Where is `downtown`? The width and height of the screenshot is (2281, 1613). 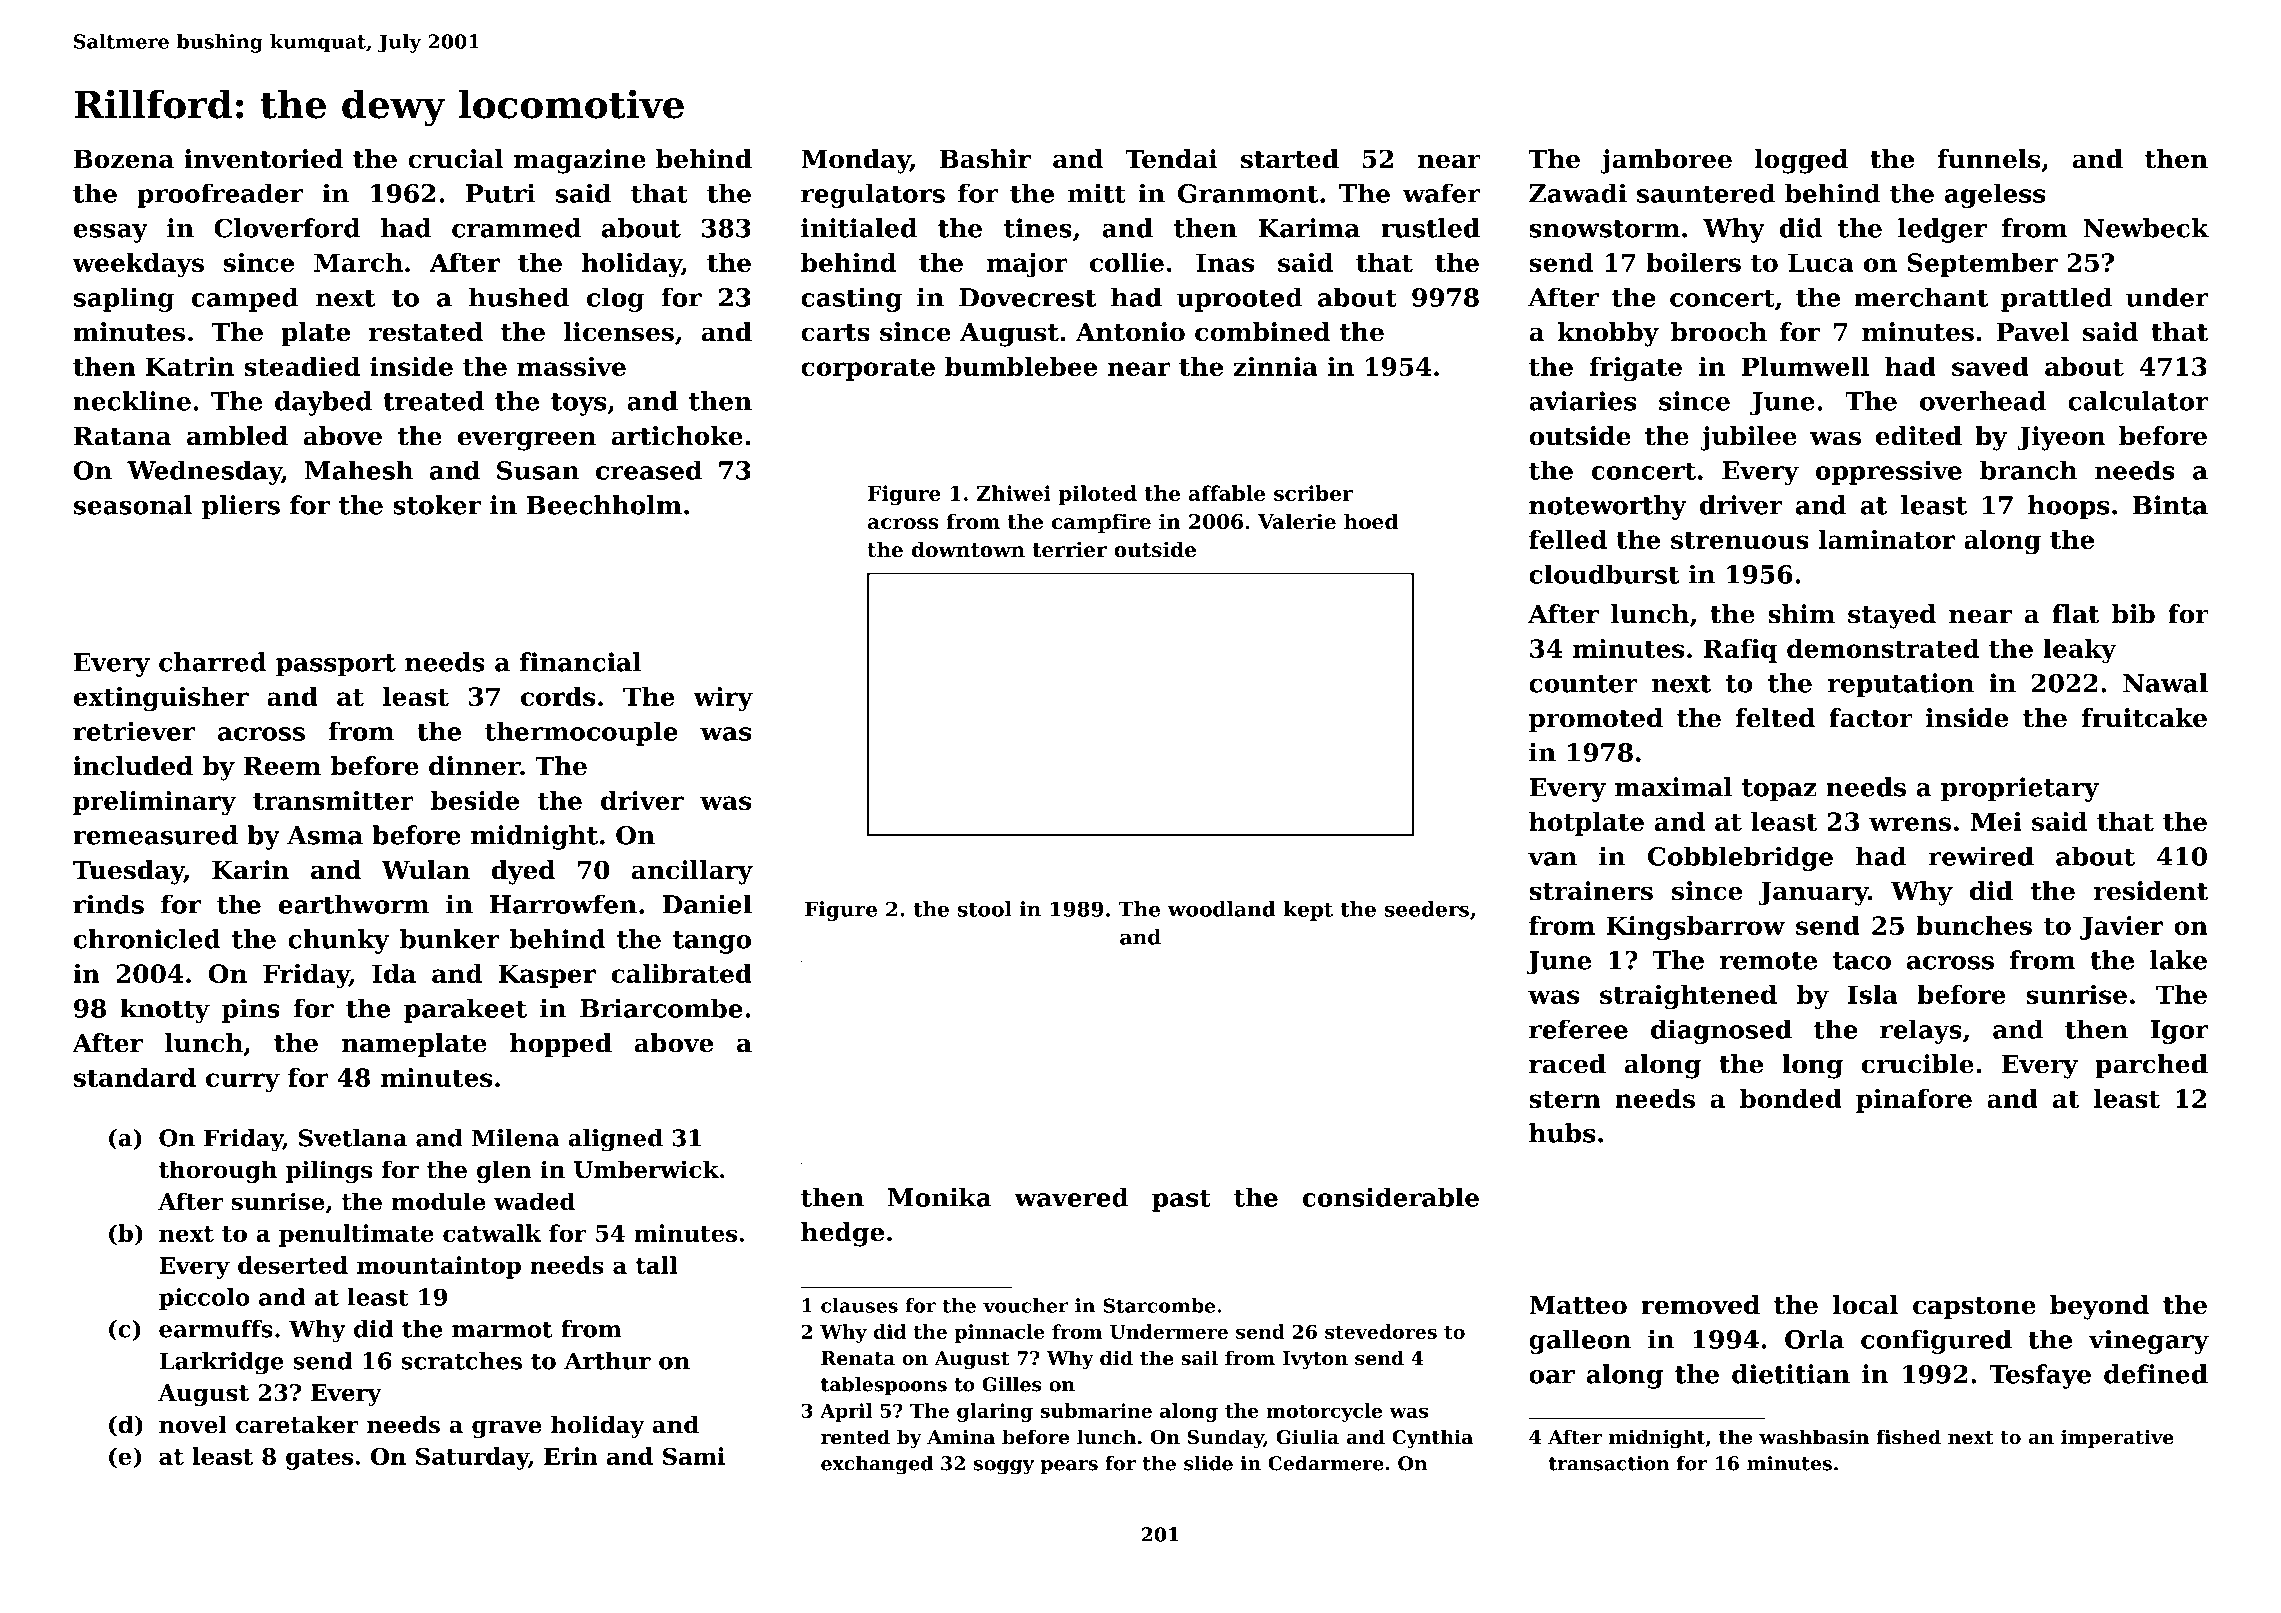 downtown is located at coordinates (968, 549).
